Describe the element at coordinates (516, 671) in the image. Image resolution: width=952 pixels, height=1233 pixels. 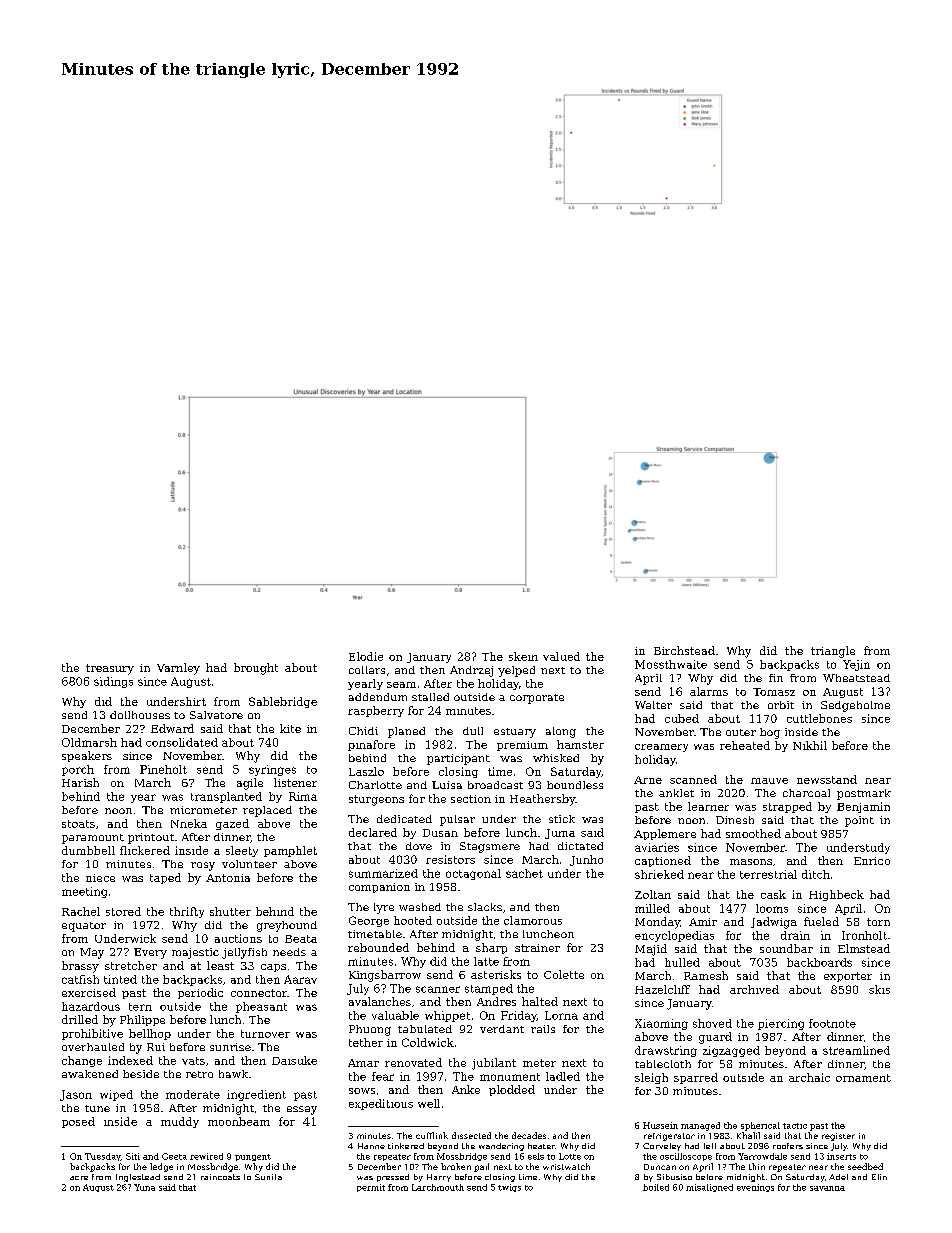
I see `yelped` at that location.
